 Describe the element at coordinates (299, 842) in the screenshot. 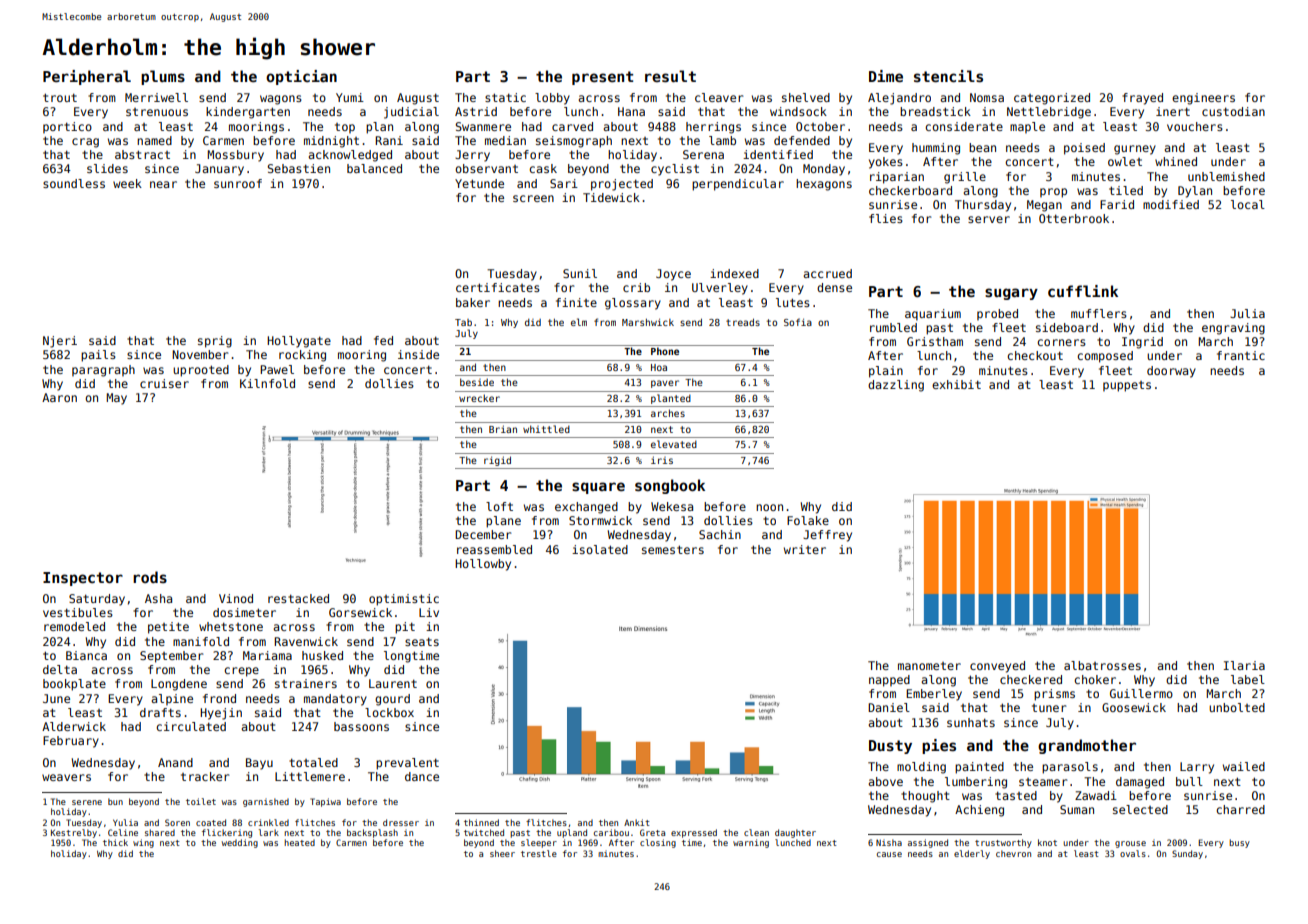

I see `heated` at that location.
